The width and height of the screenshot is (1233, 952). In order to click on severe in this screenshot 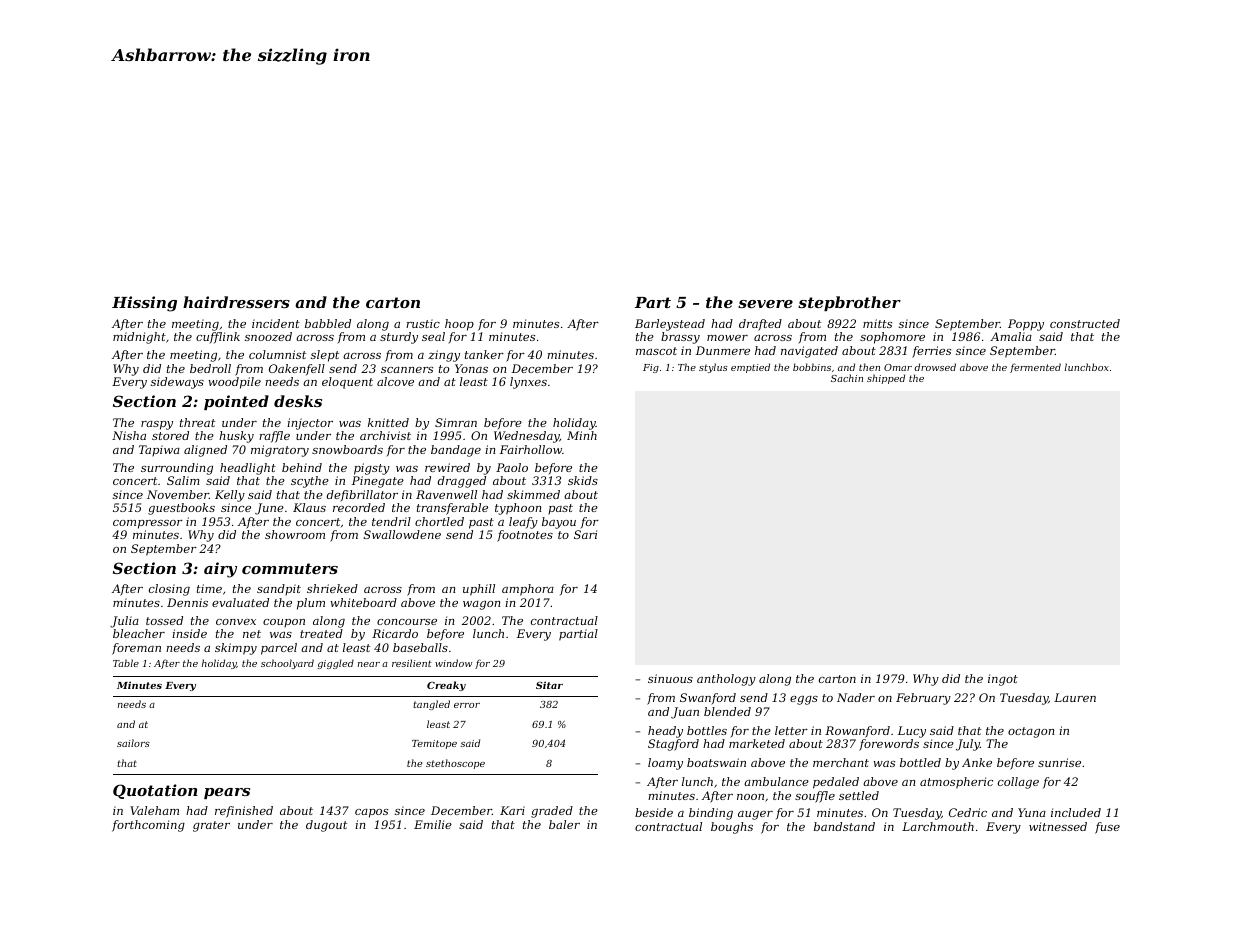, I will do `click(765, 304)`.
